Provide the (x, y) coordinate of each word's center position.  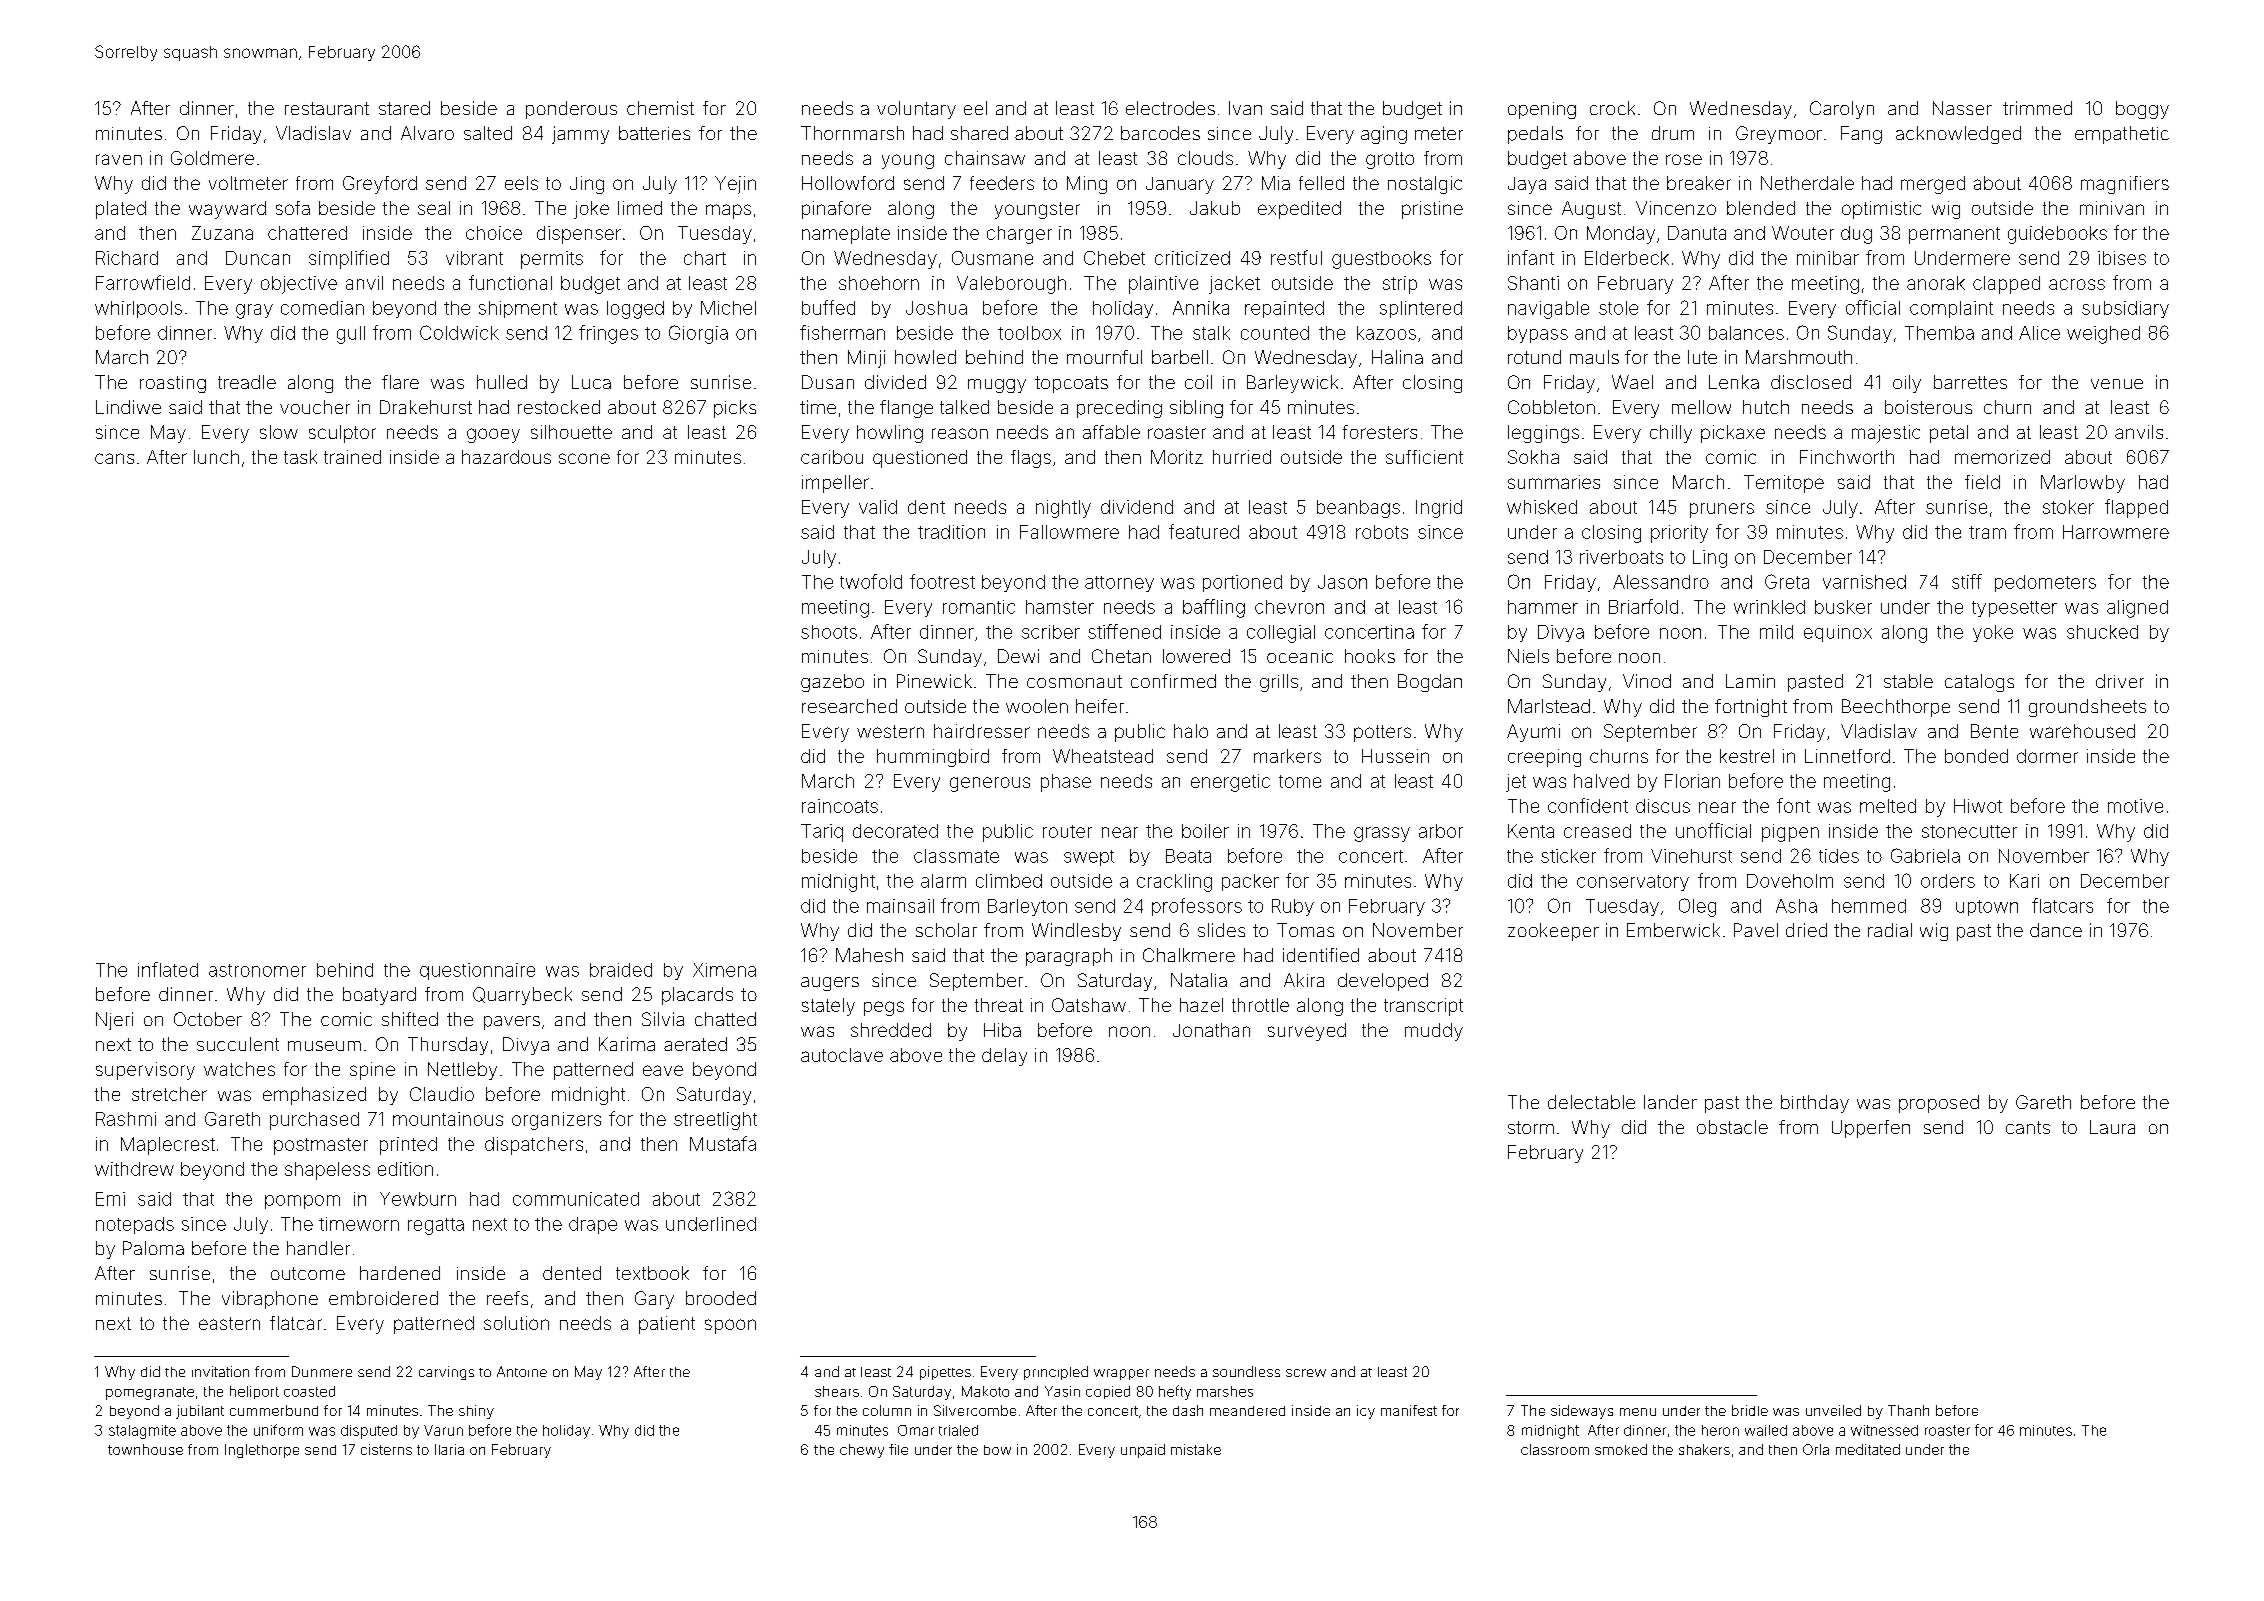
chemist (660, 108)
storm (1531, 1127)
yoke (1993, 633)
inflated (168, 969)
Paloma (153, 1248)
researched (849, 706)
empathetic (2122, 135)
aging (1384, 135)
